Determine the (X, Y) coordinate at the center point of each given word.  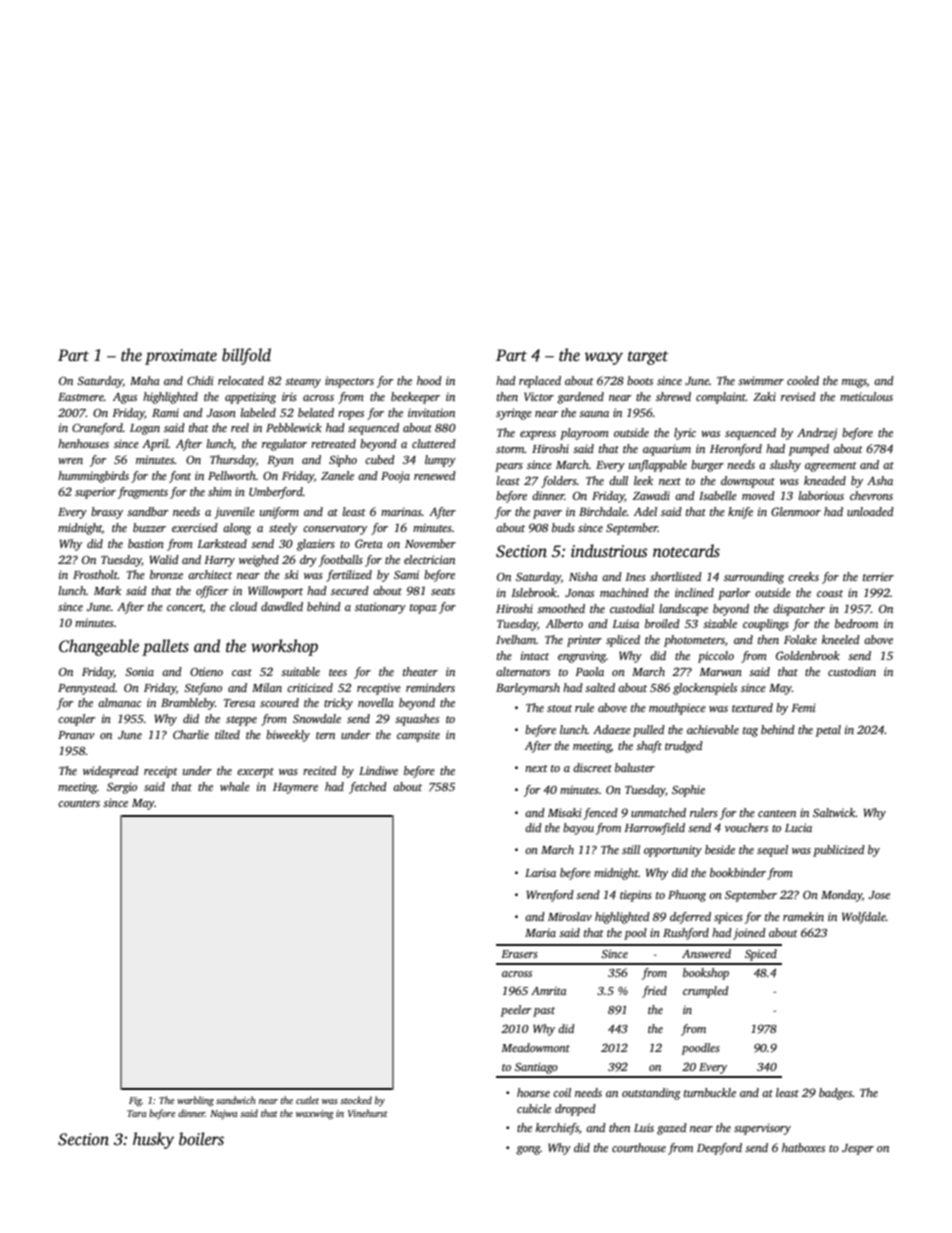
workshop (284, 647)
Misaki (565, 812)
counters (79, 803)
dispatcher (799, 610)
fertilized (349, 576)
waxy (604, 358)
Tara (137, 1113)
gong (528, 1150)
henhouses (83, 443)
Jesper (858, 1149)
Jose (879, 895)
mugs (854, 383)
